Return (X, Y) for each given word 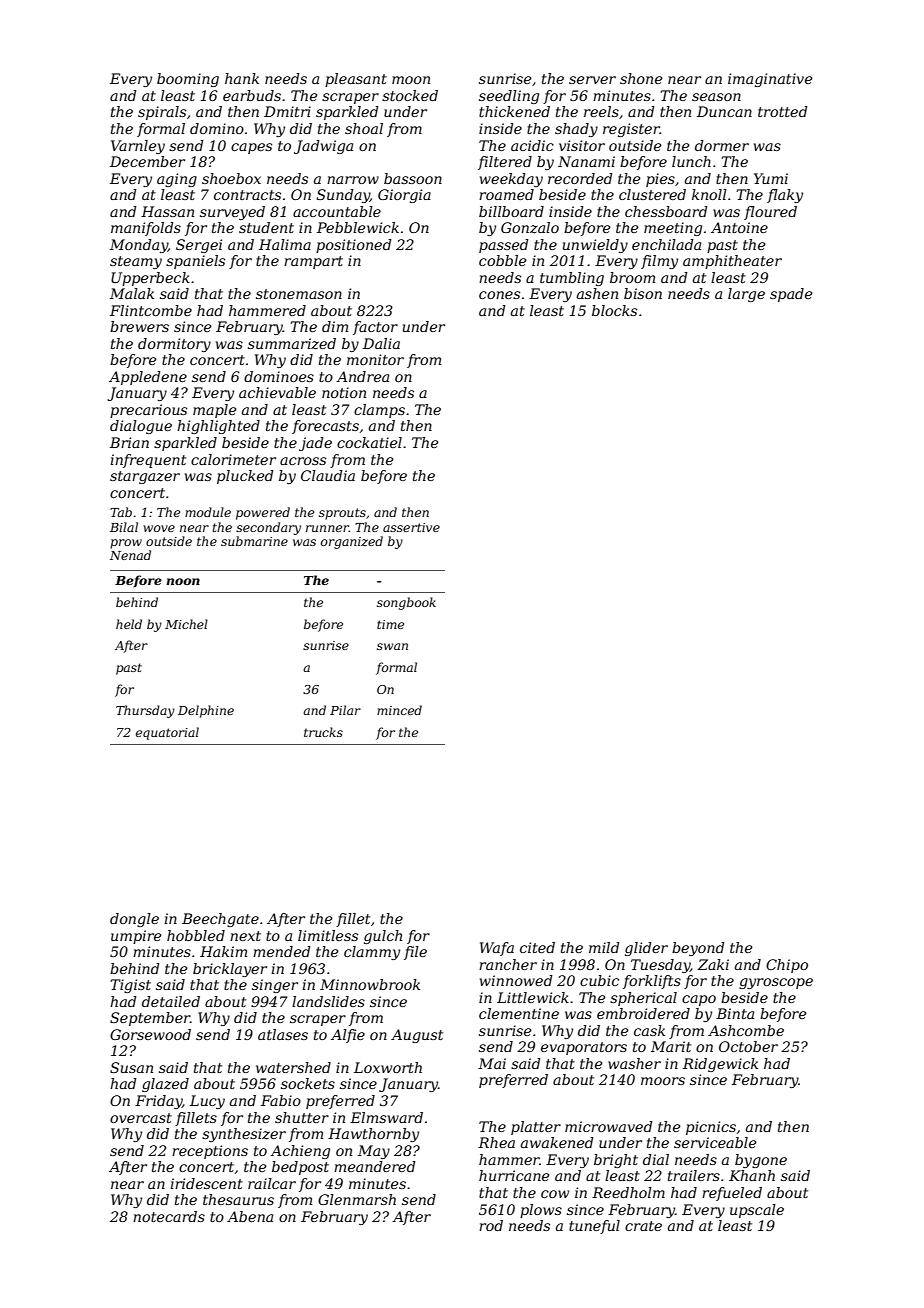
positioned (354, 246)
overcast (141, 1118)
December (147, 161)
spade (791, 295)
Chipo (787, 966)
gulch (383, 937)
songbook (406, 603)
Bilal (124, 527)
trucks (323, 732)
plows (541, 1211)
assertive (411, 527)
